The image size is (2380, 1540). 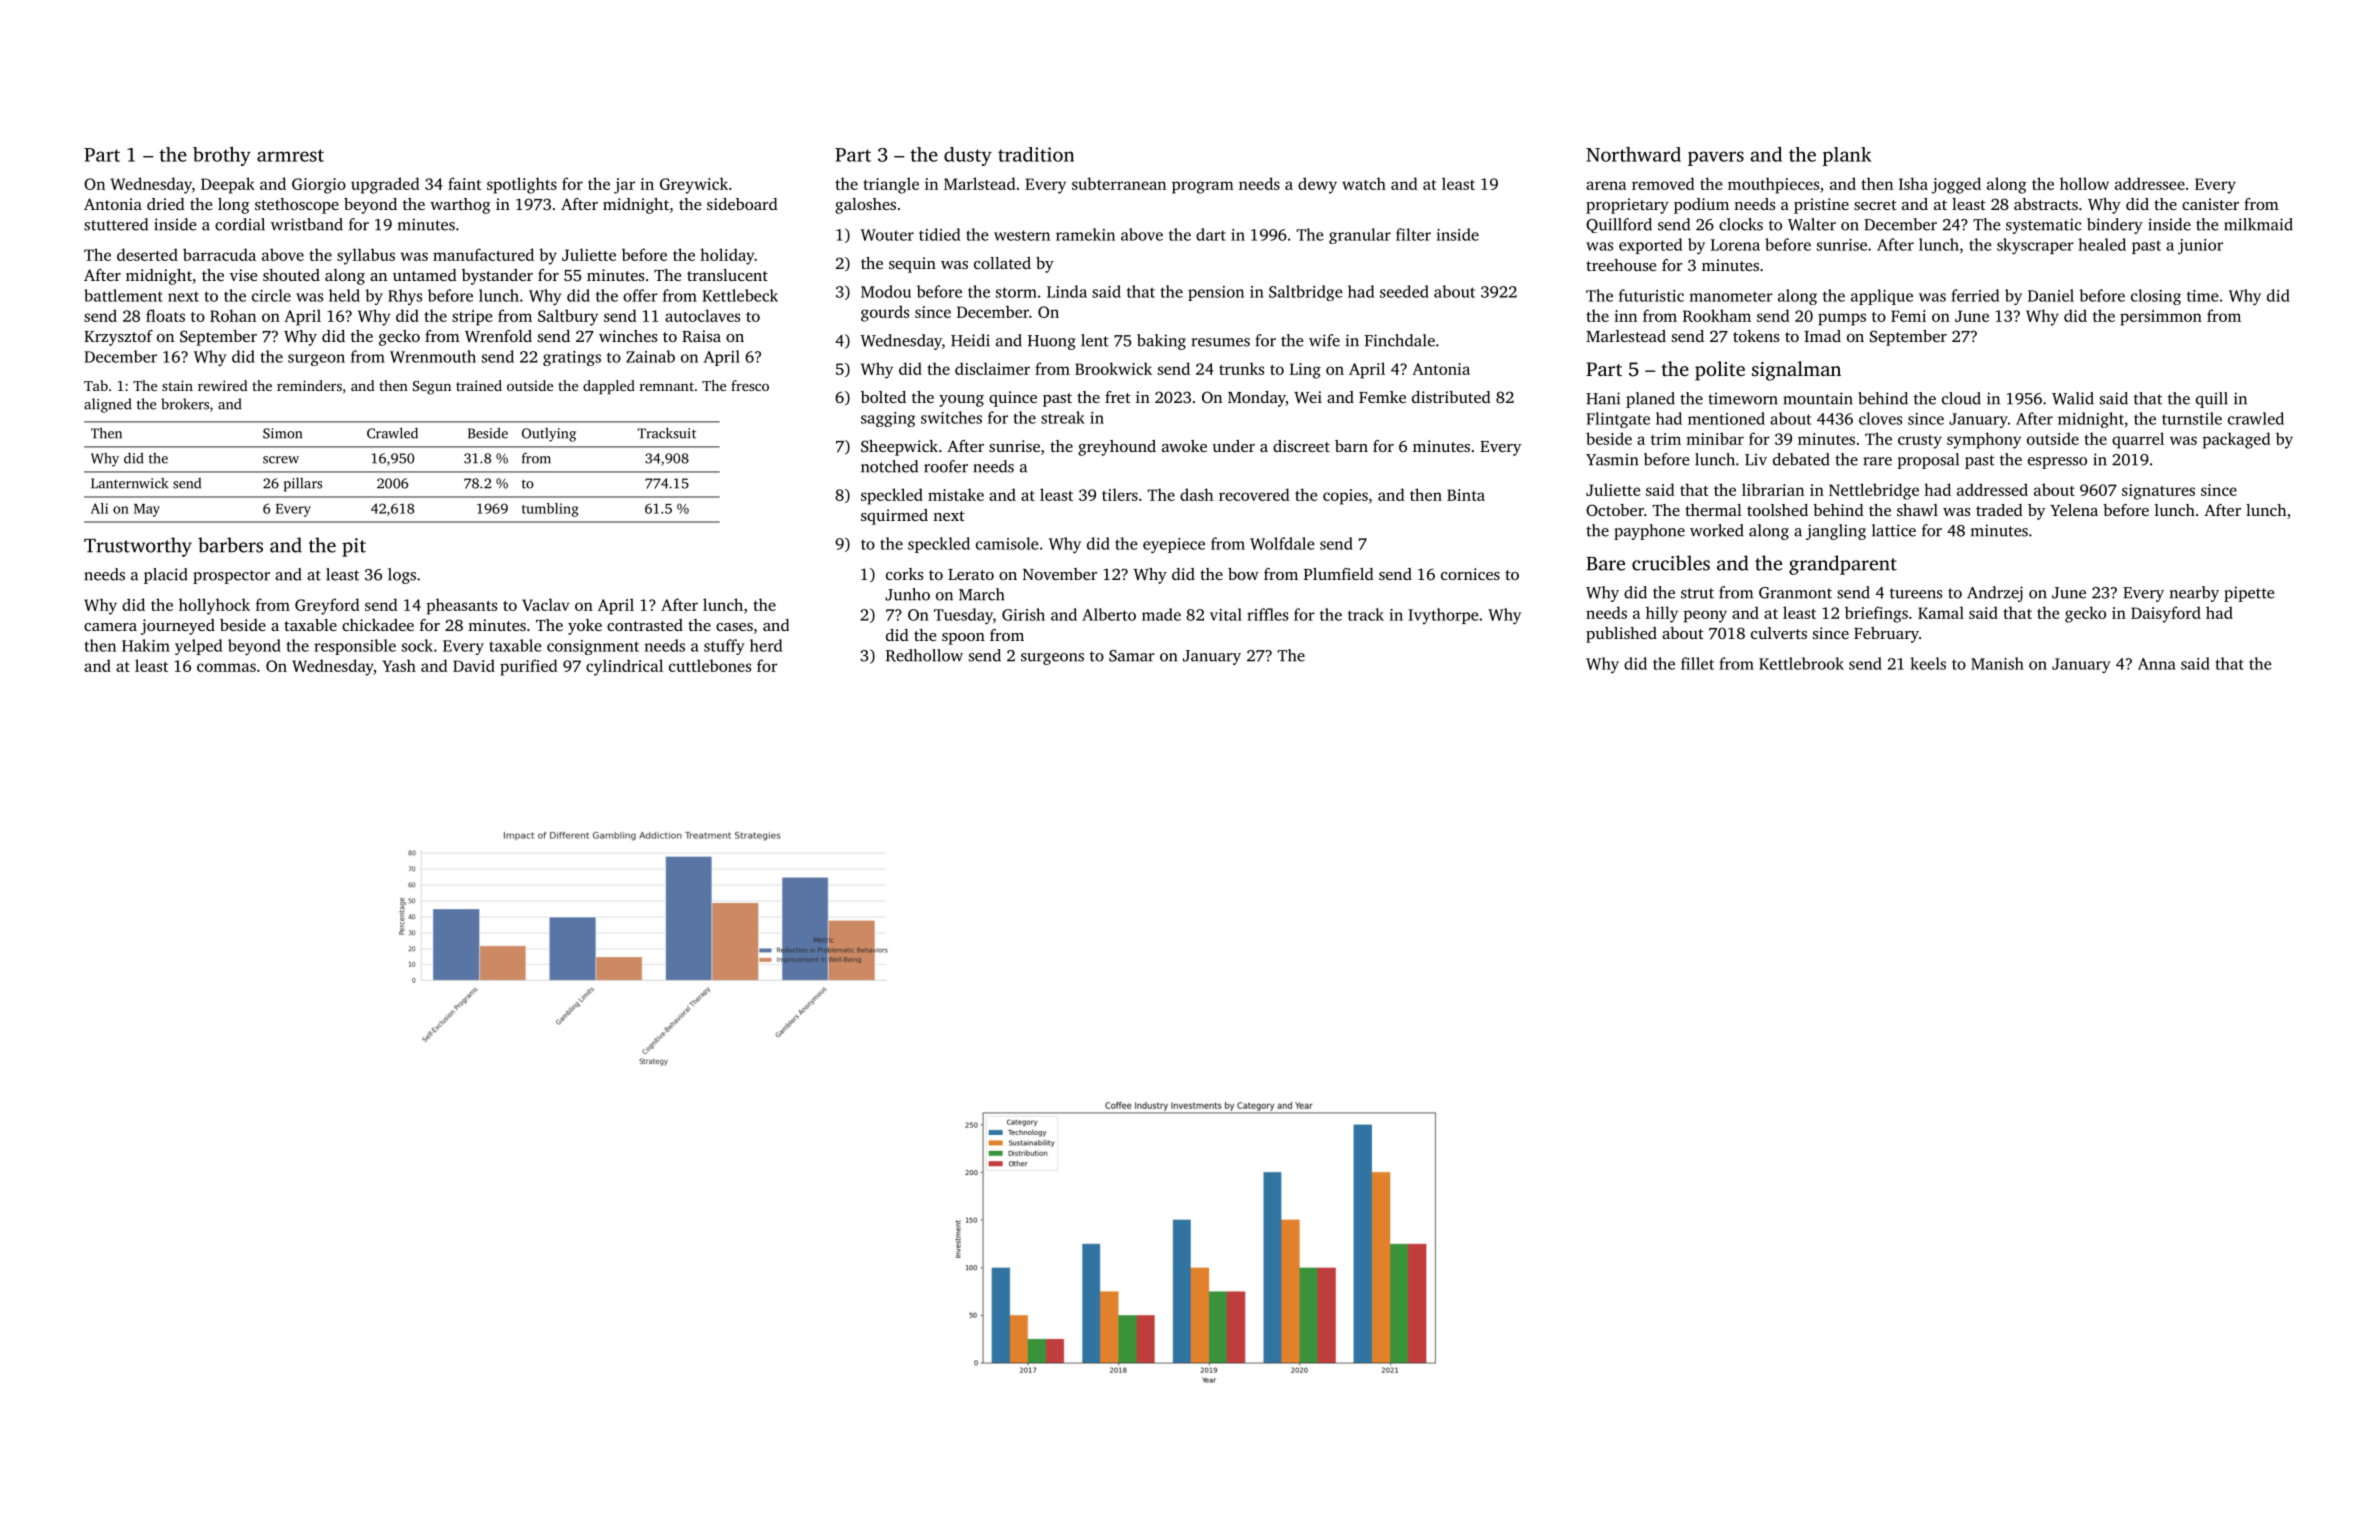 I want to click on crusty, so click(x=1920, y=442).
